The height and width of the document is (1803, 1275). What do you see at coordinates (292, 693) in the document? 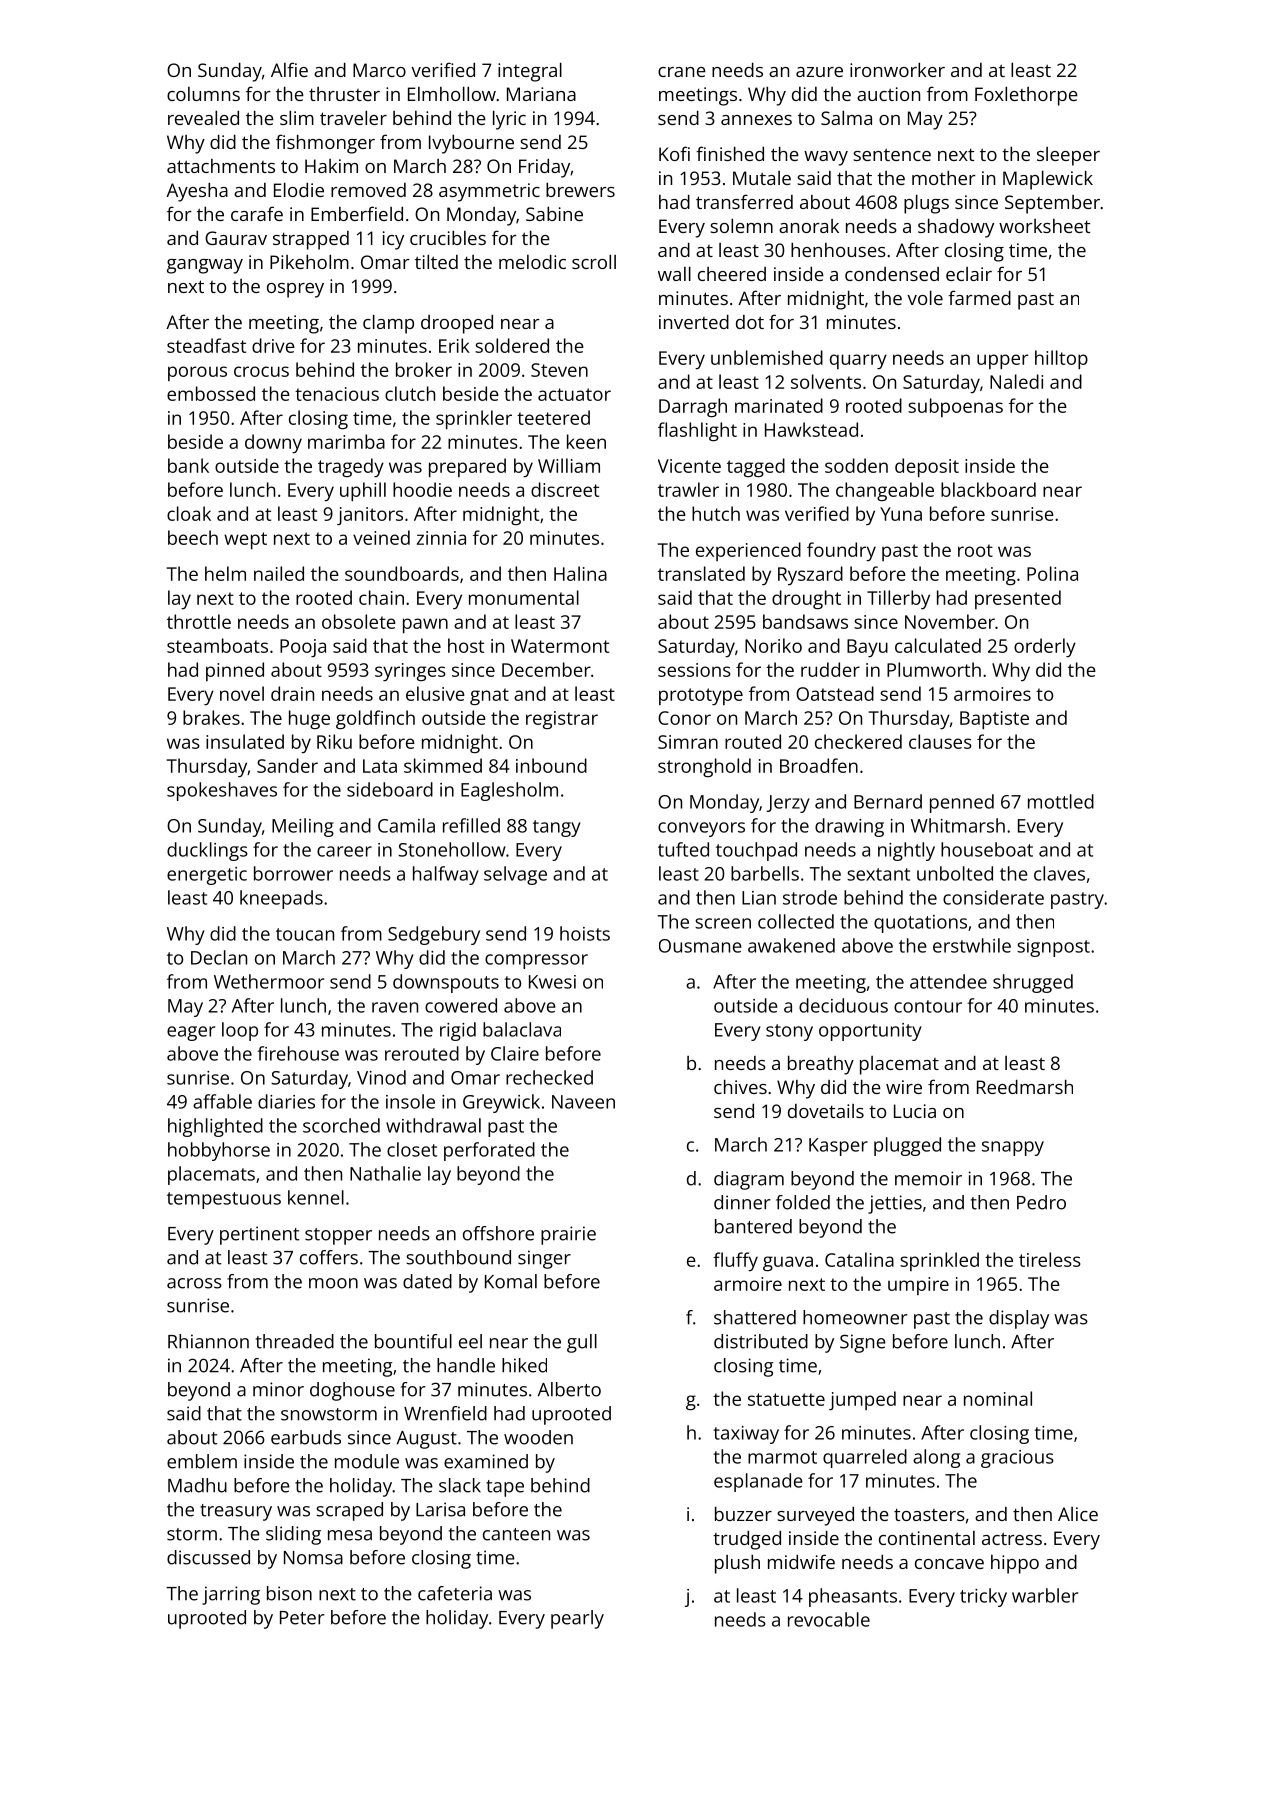
I see `drain` at bounding box center [292, 693].
